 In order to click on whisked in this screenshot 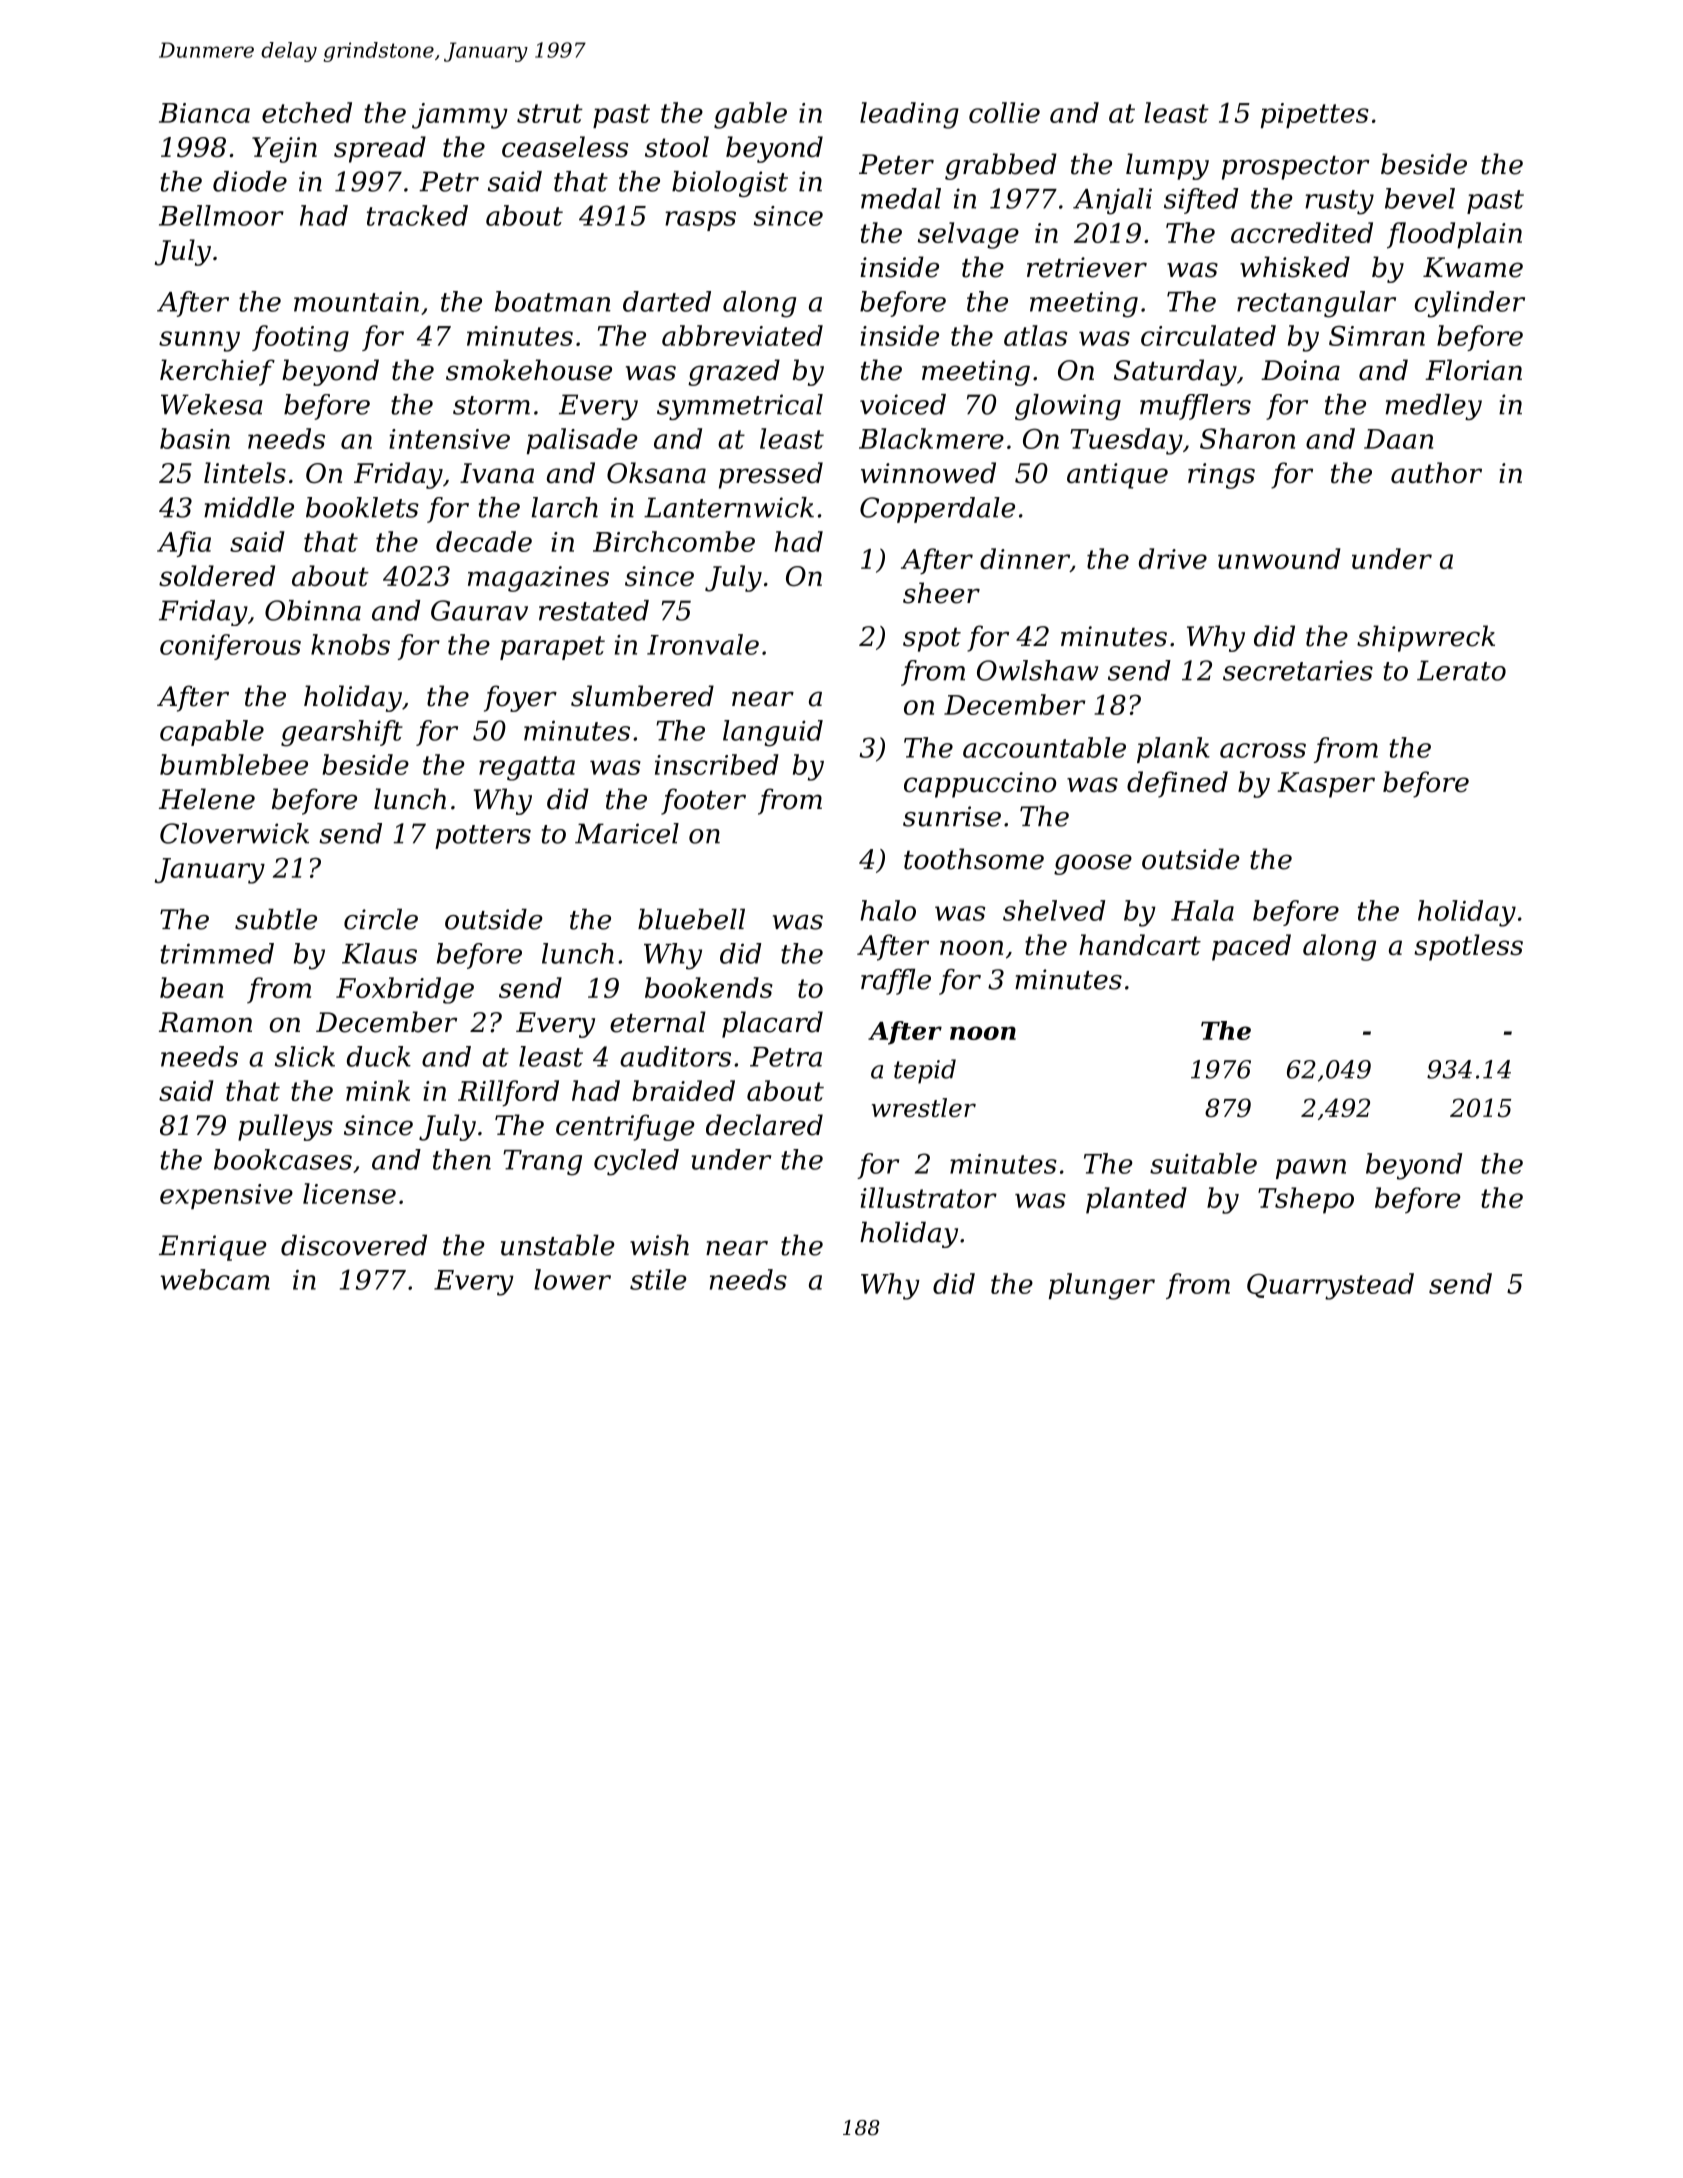, I will do `click(1295, 267)`.
